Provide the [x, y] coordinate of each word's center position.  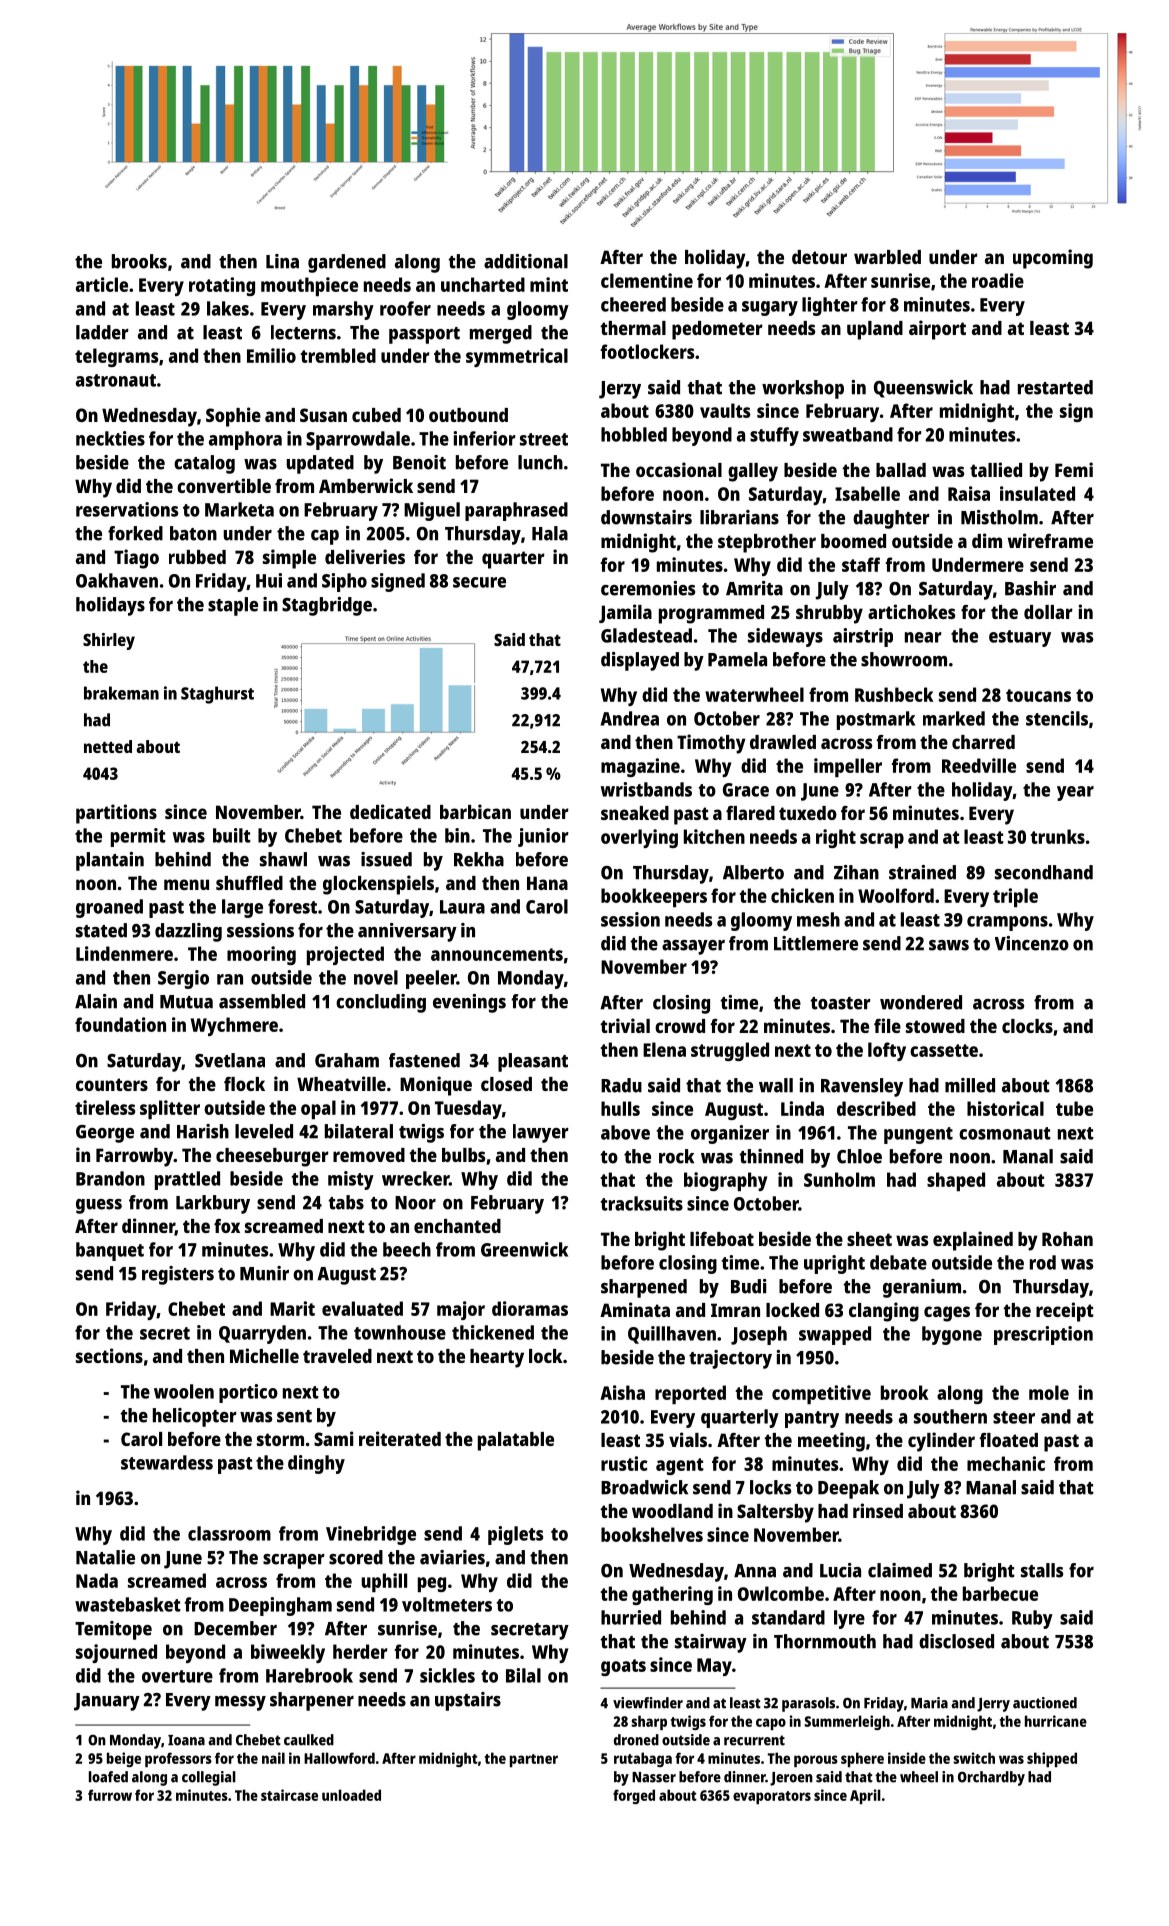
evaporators [772, 1797]
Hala [550, 533]
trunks [1057, 836]
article [102, 284]
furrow [110, 1795]
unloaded [351, 1795]
